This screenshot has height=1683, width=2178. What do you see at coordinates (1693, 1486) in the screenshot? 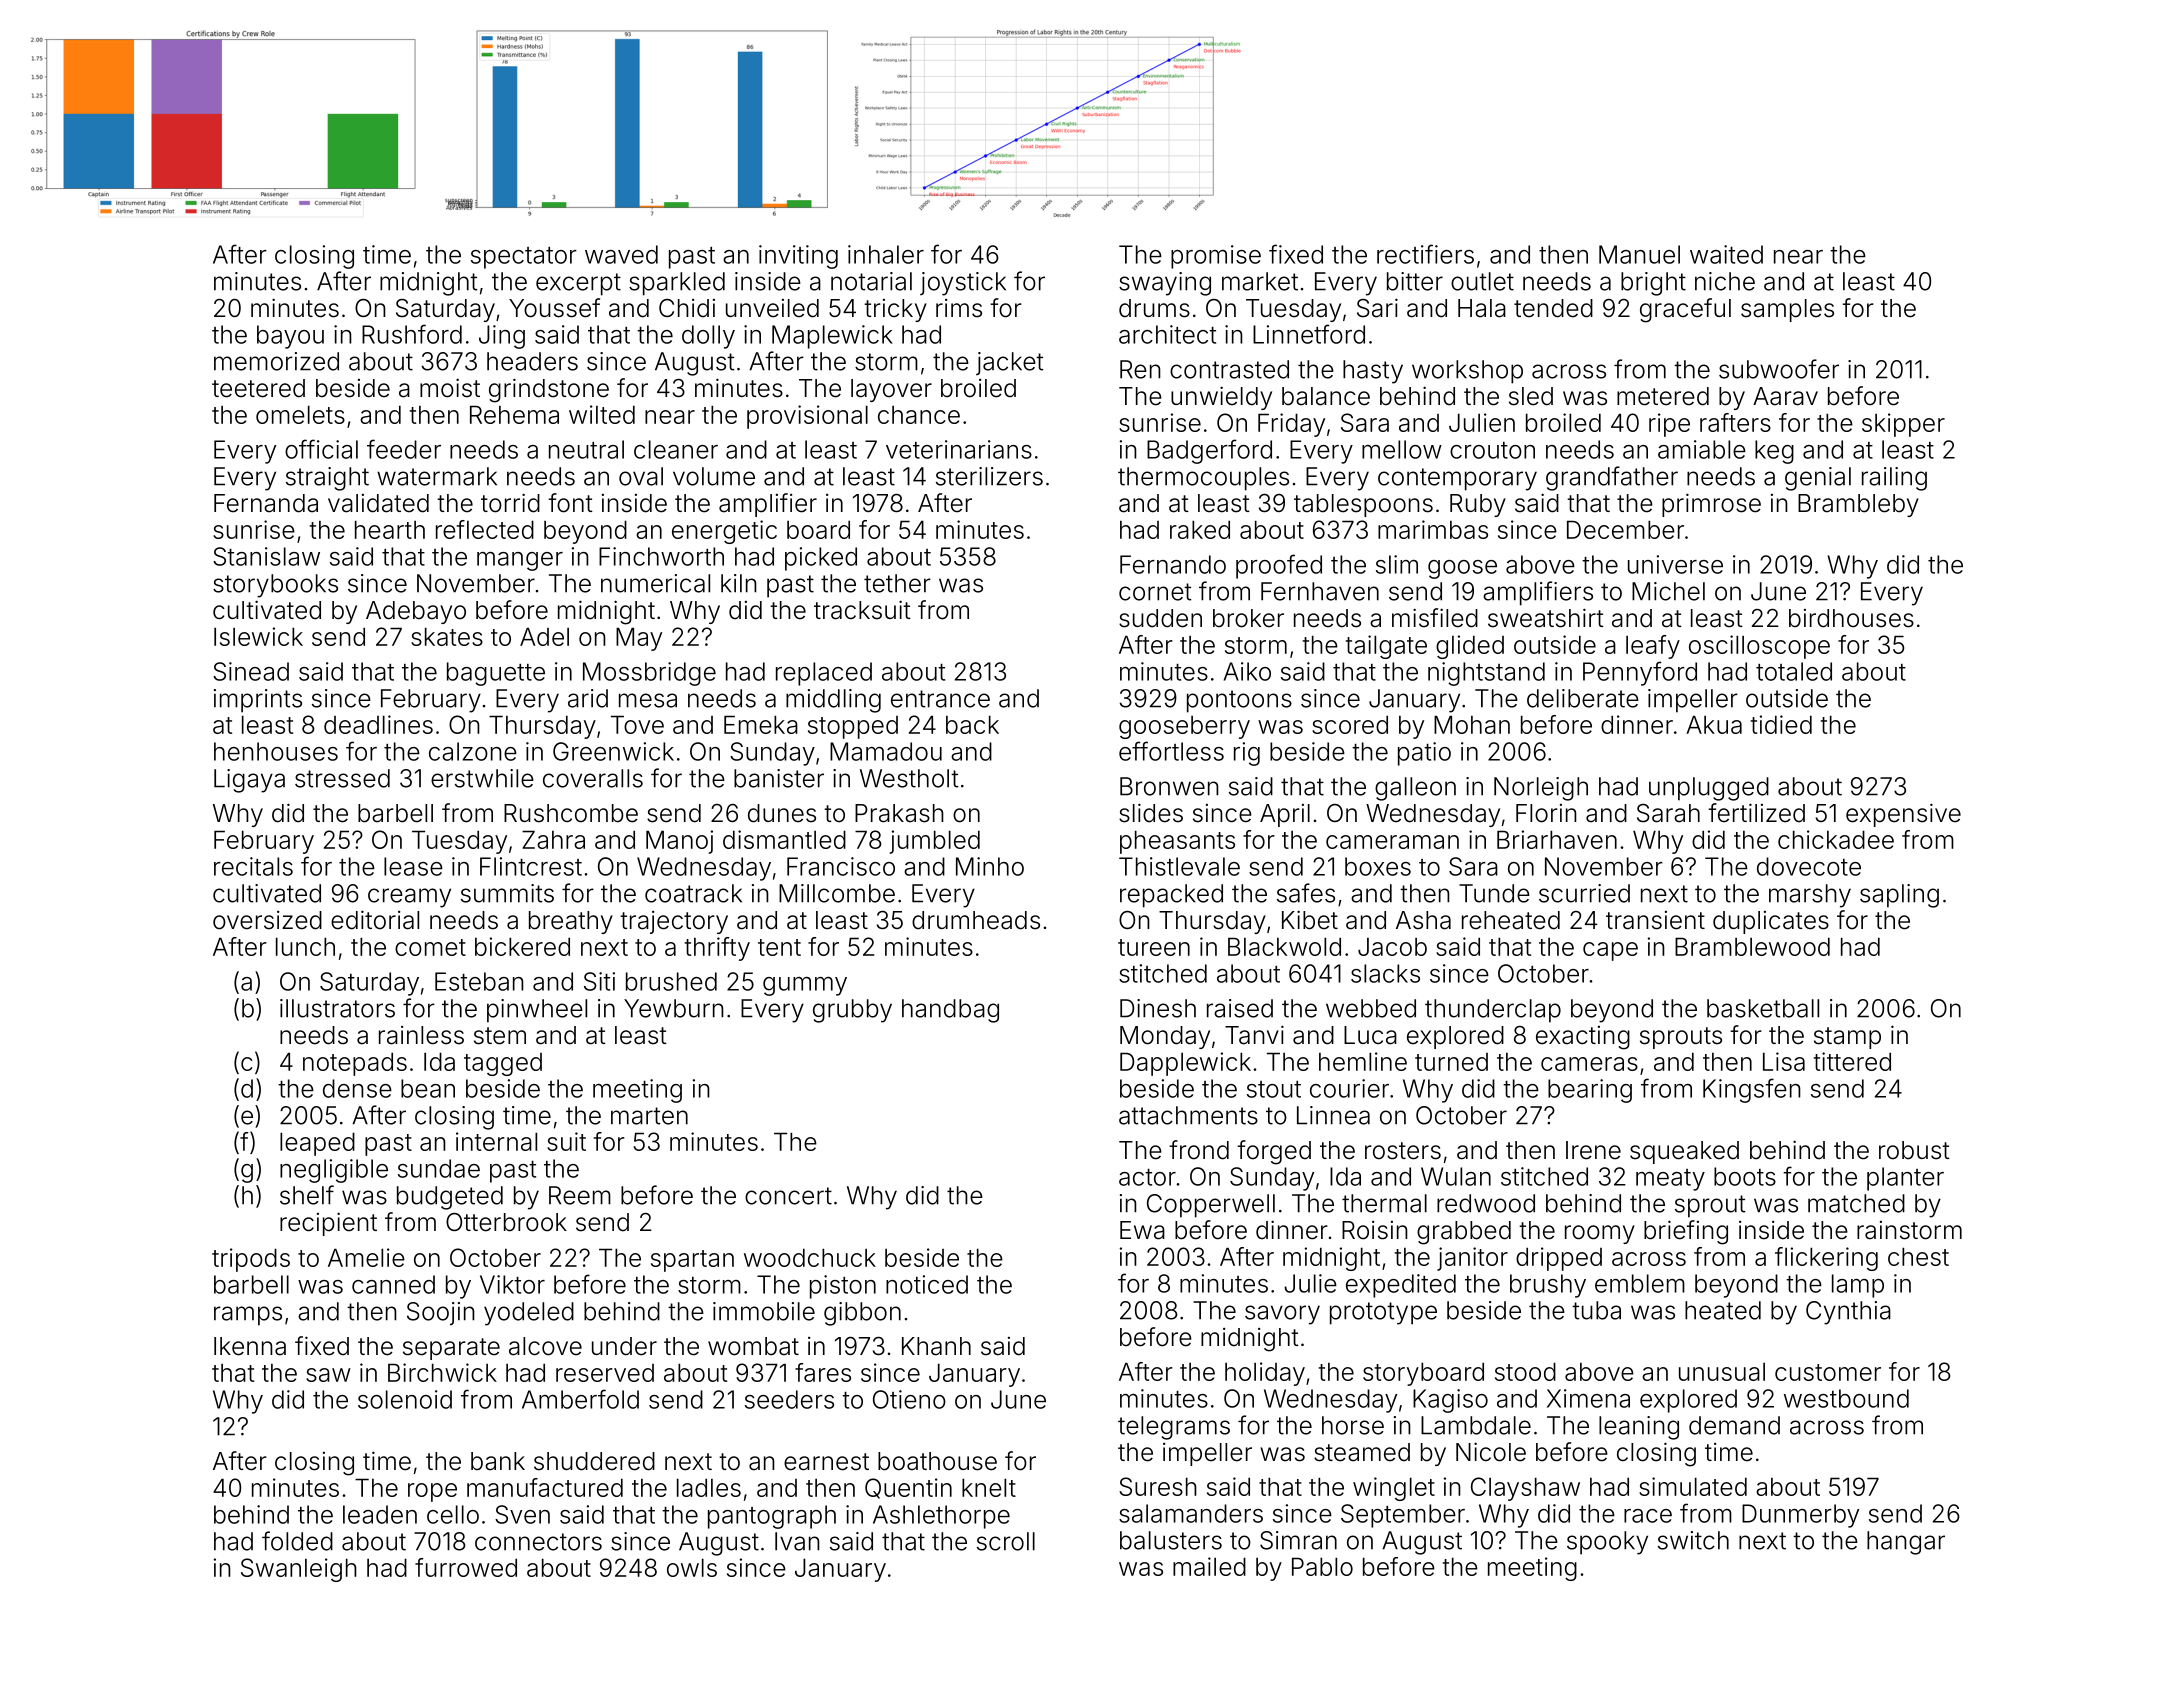
I see `simulated` at bounding box center [1693, 1486].
